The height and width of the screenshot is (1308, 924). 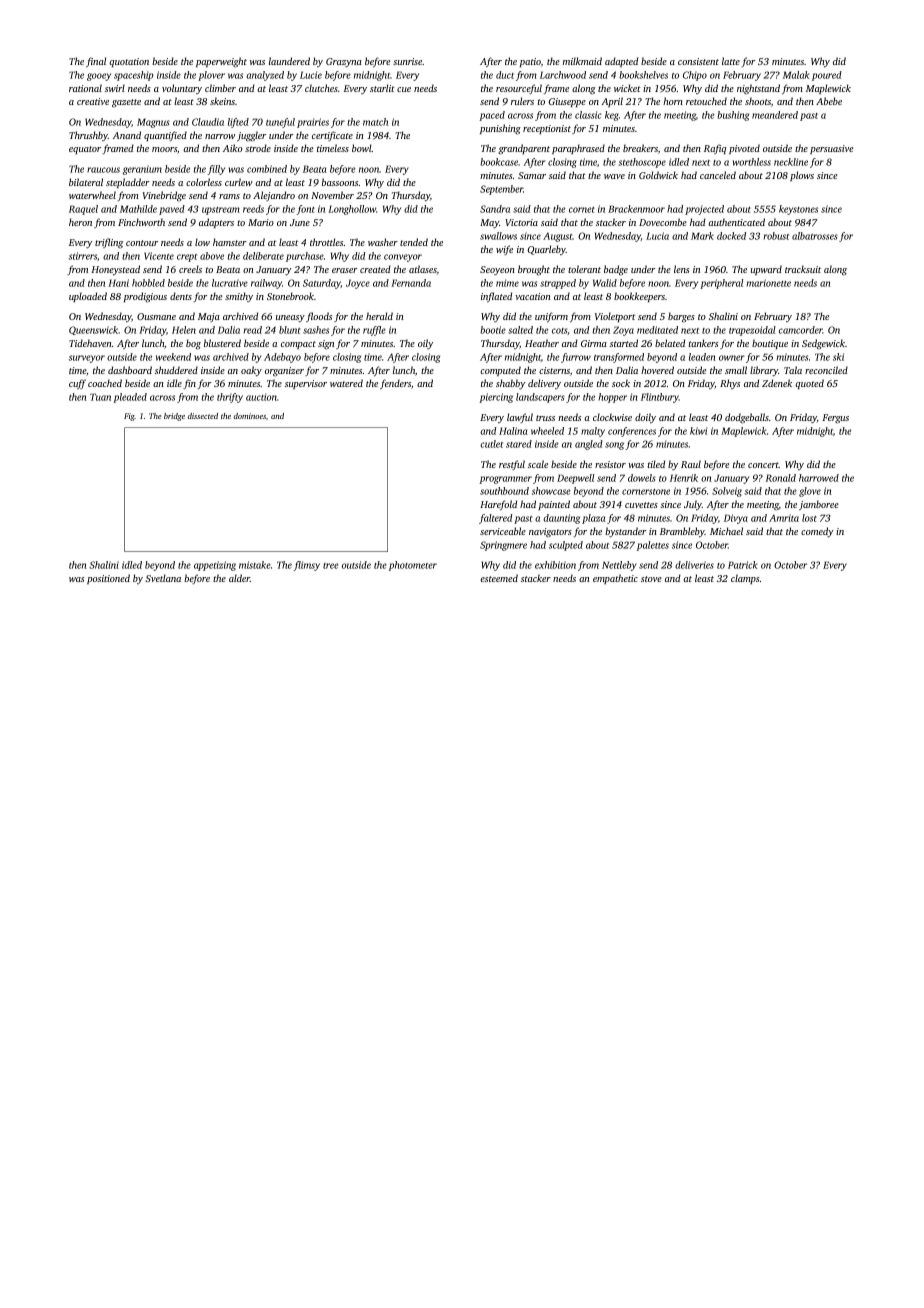 What do you see at coordinates (640, 148) in the screenshot?
I see `breakers` at bounding box center [640, 148].
